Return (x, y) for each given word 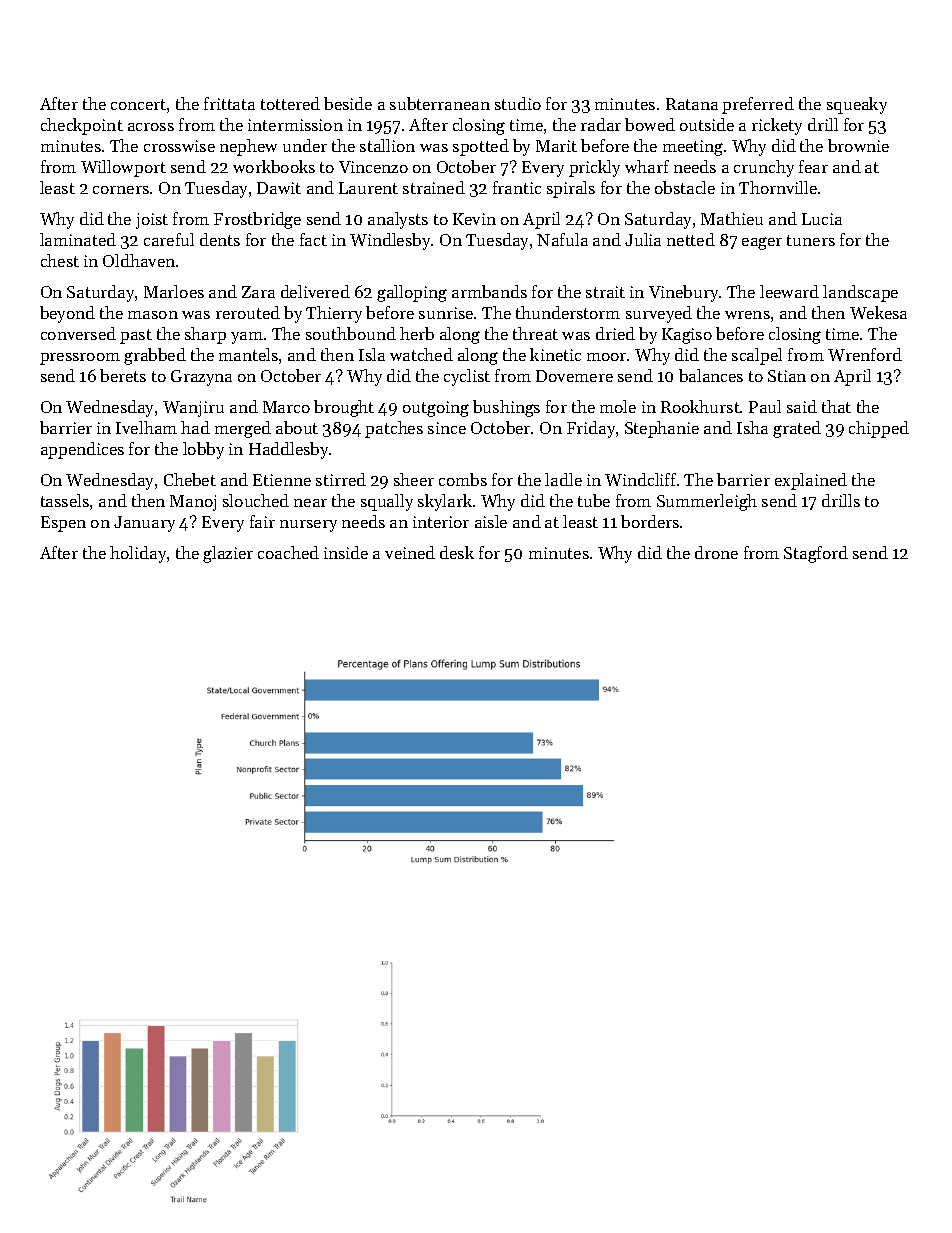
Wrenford (865, 354)
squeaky (857, 105)
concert (138, 104)
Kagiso (687, 336)
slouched (256, 500)
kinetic (555, 354)
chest (60, 260)
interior (441, 522)
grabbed (155, 356)
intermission (295, 125)
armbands (489, 291)
